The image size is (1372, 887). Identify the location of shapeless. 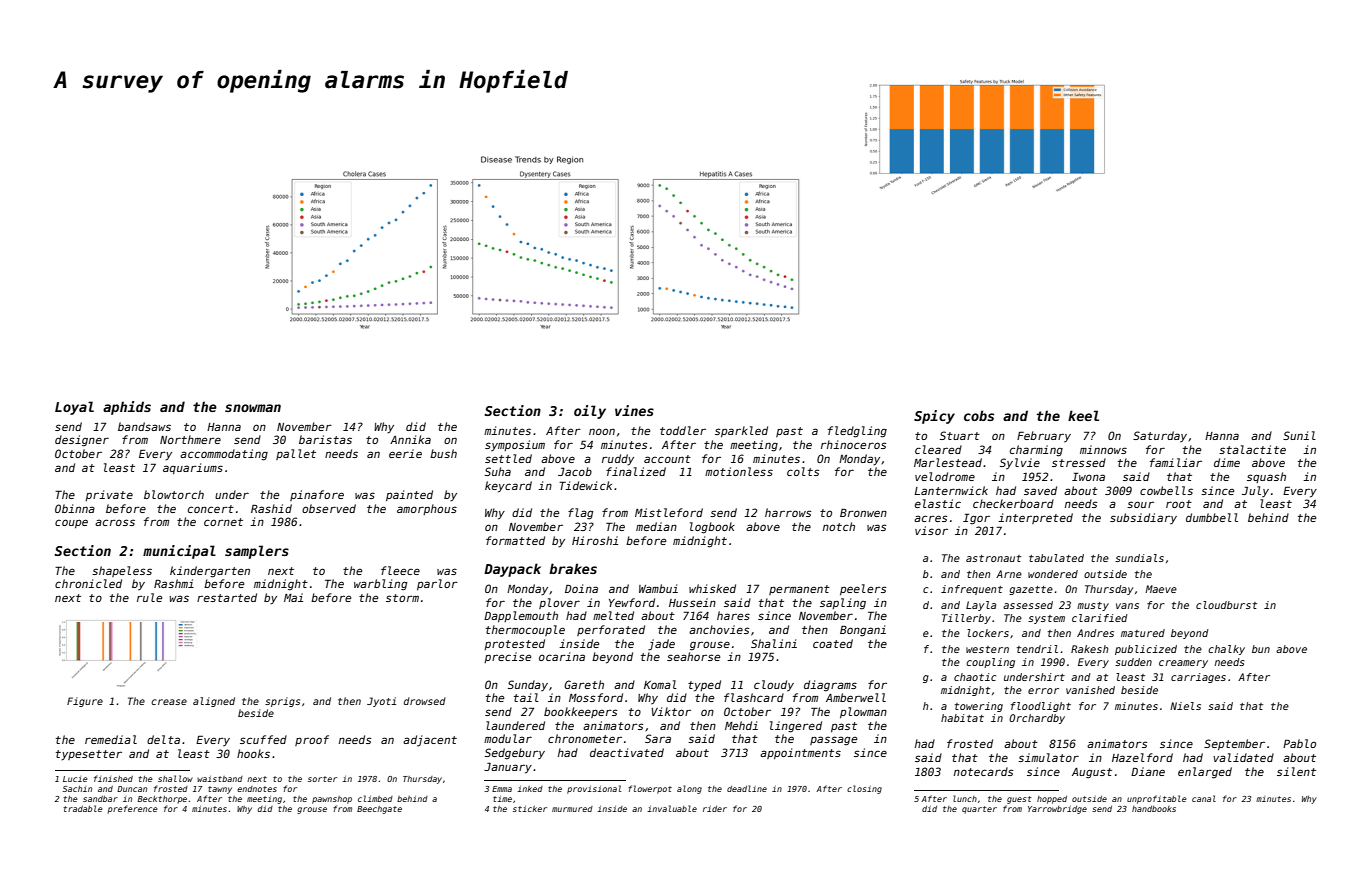
(122, 571).
